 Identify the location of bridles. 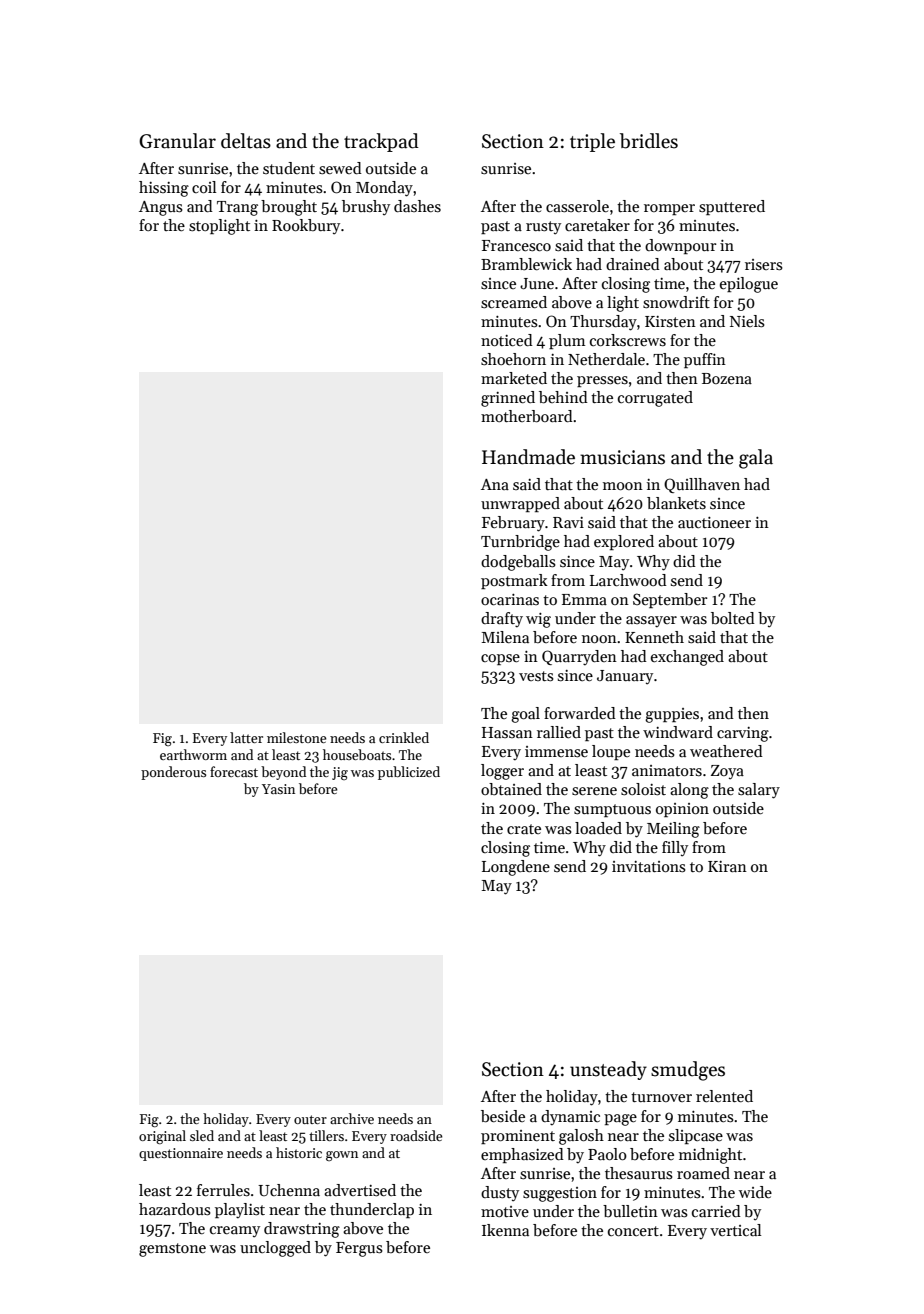
(649, 141).
